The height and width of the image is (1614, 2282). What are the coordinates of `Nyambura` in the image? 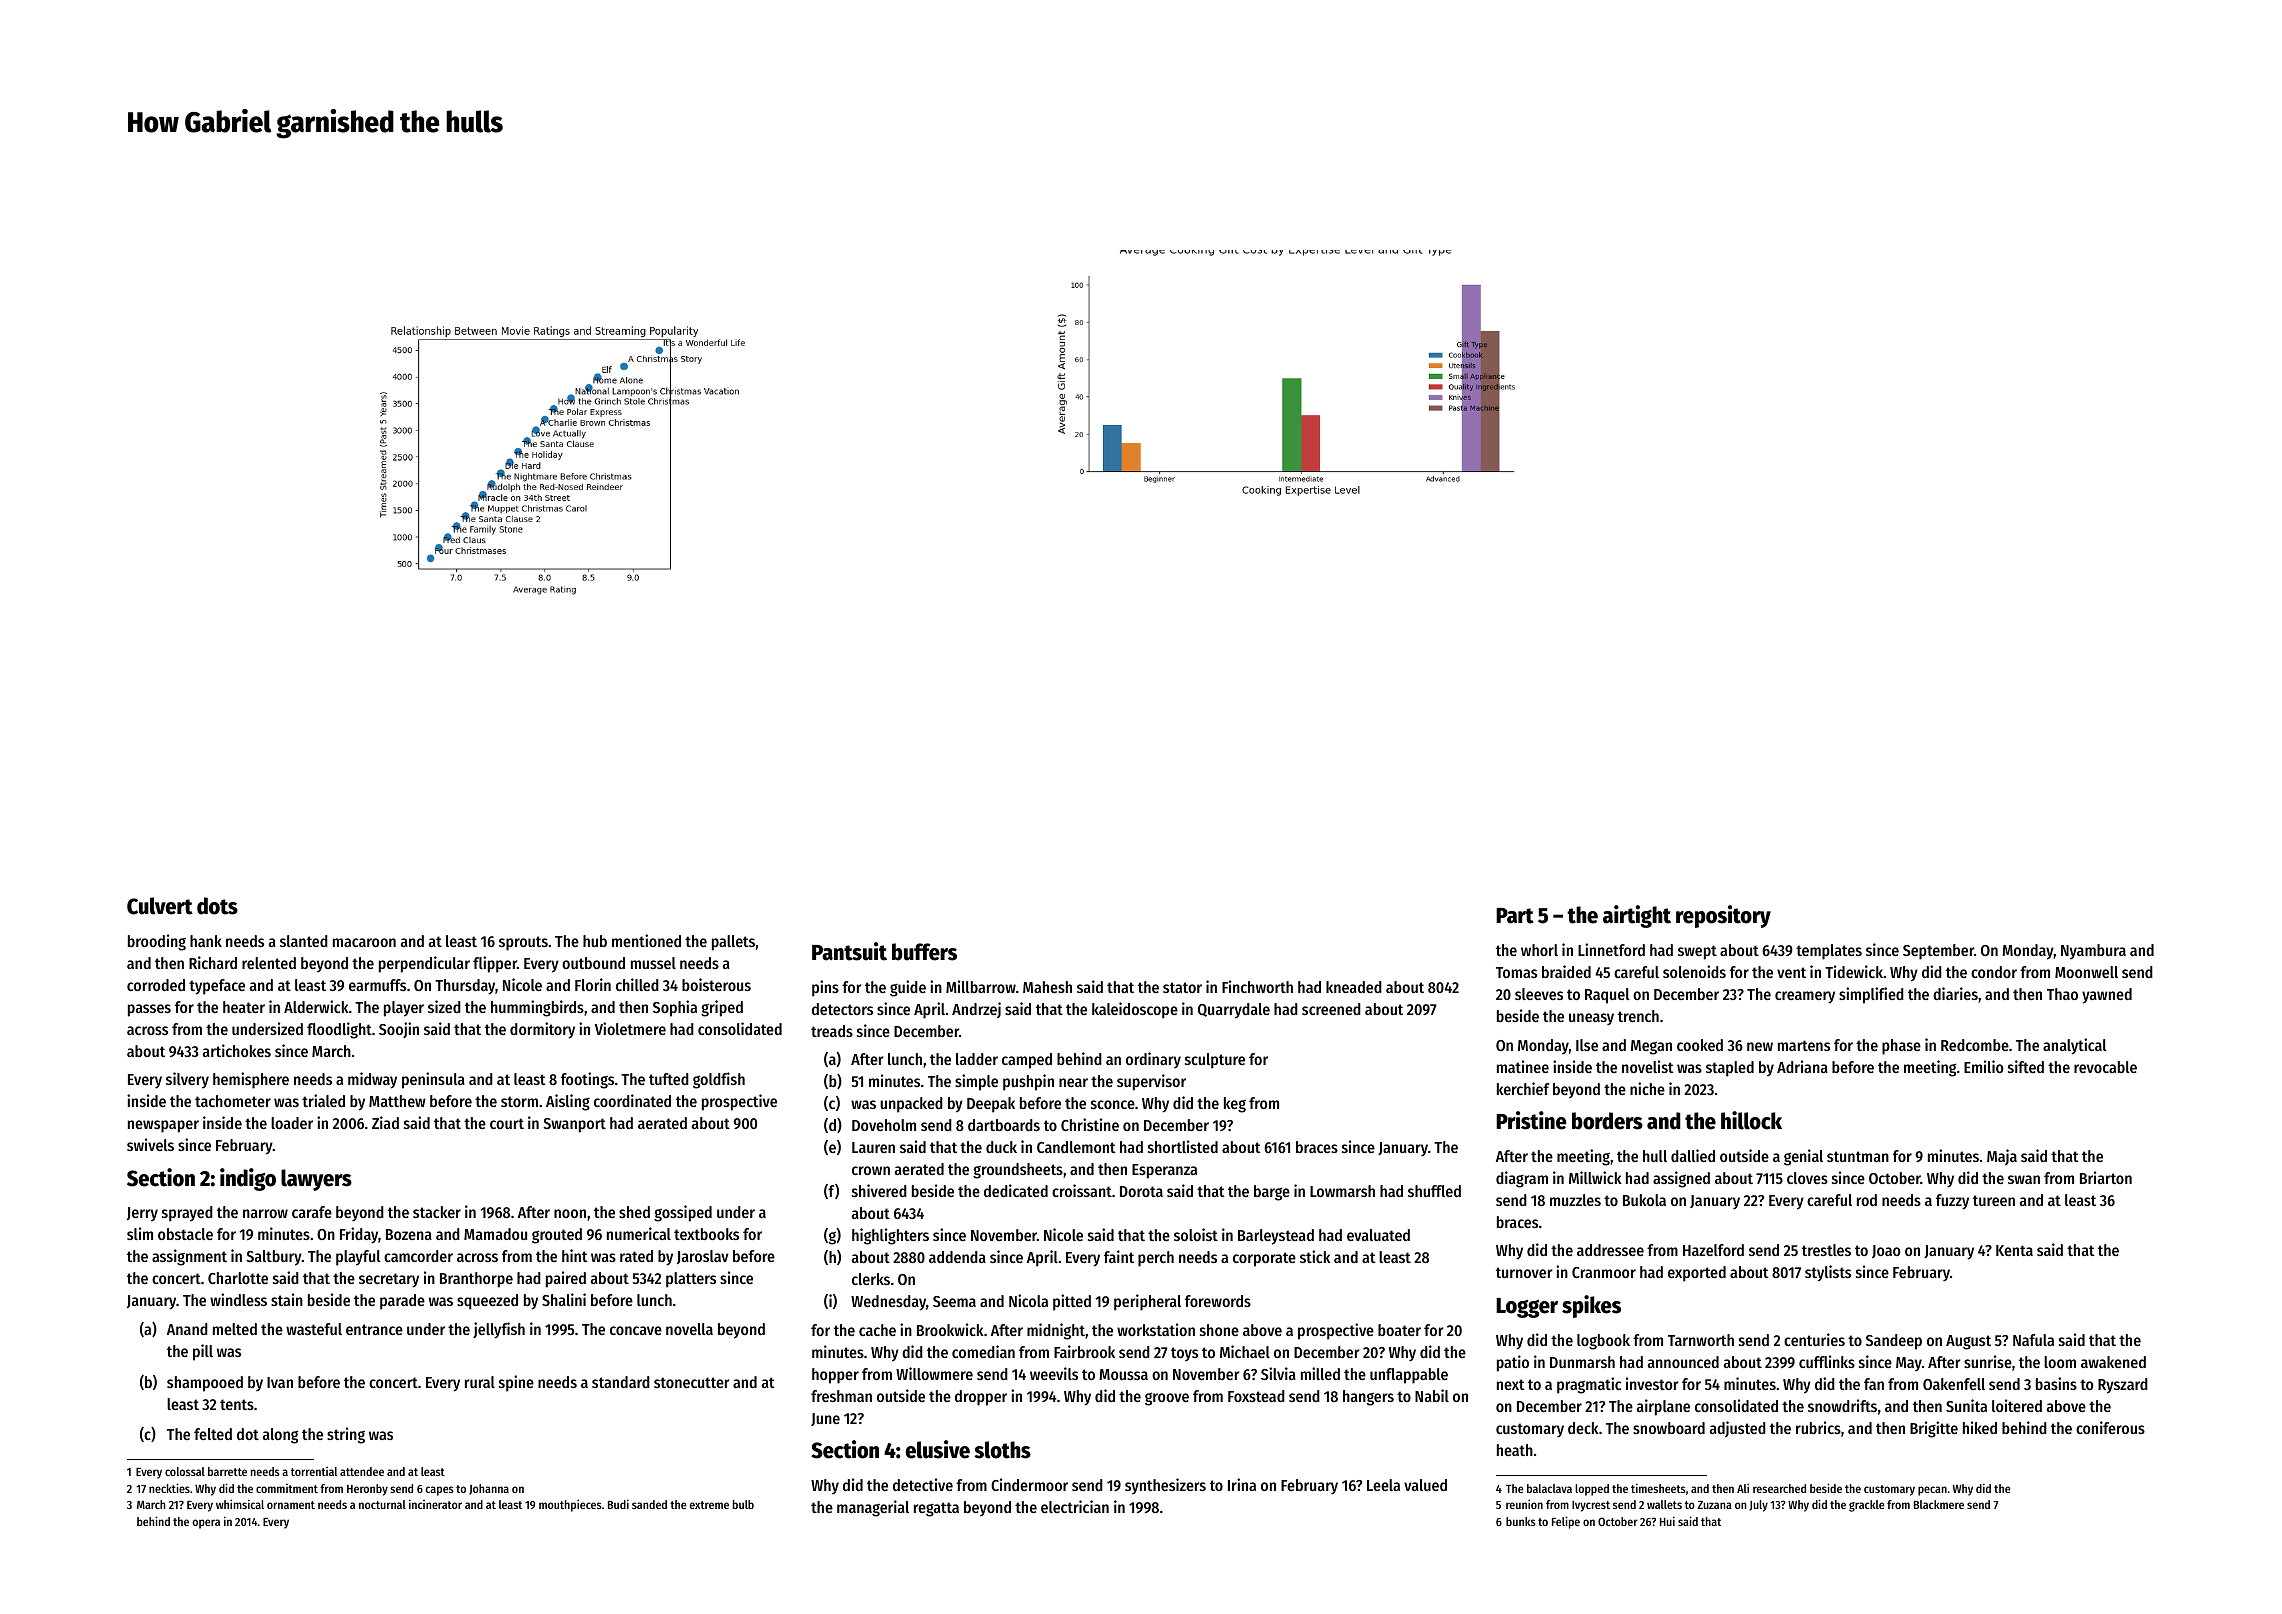 It's located at (2093, 952).
